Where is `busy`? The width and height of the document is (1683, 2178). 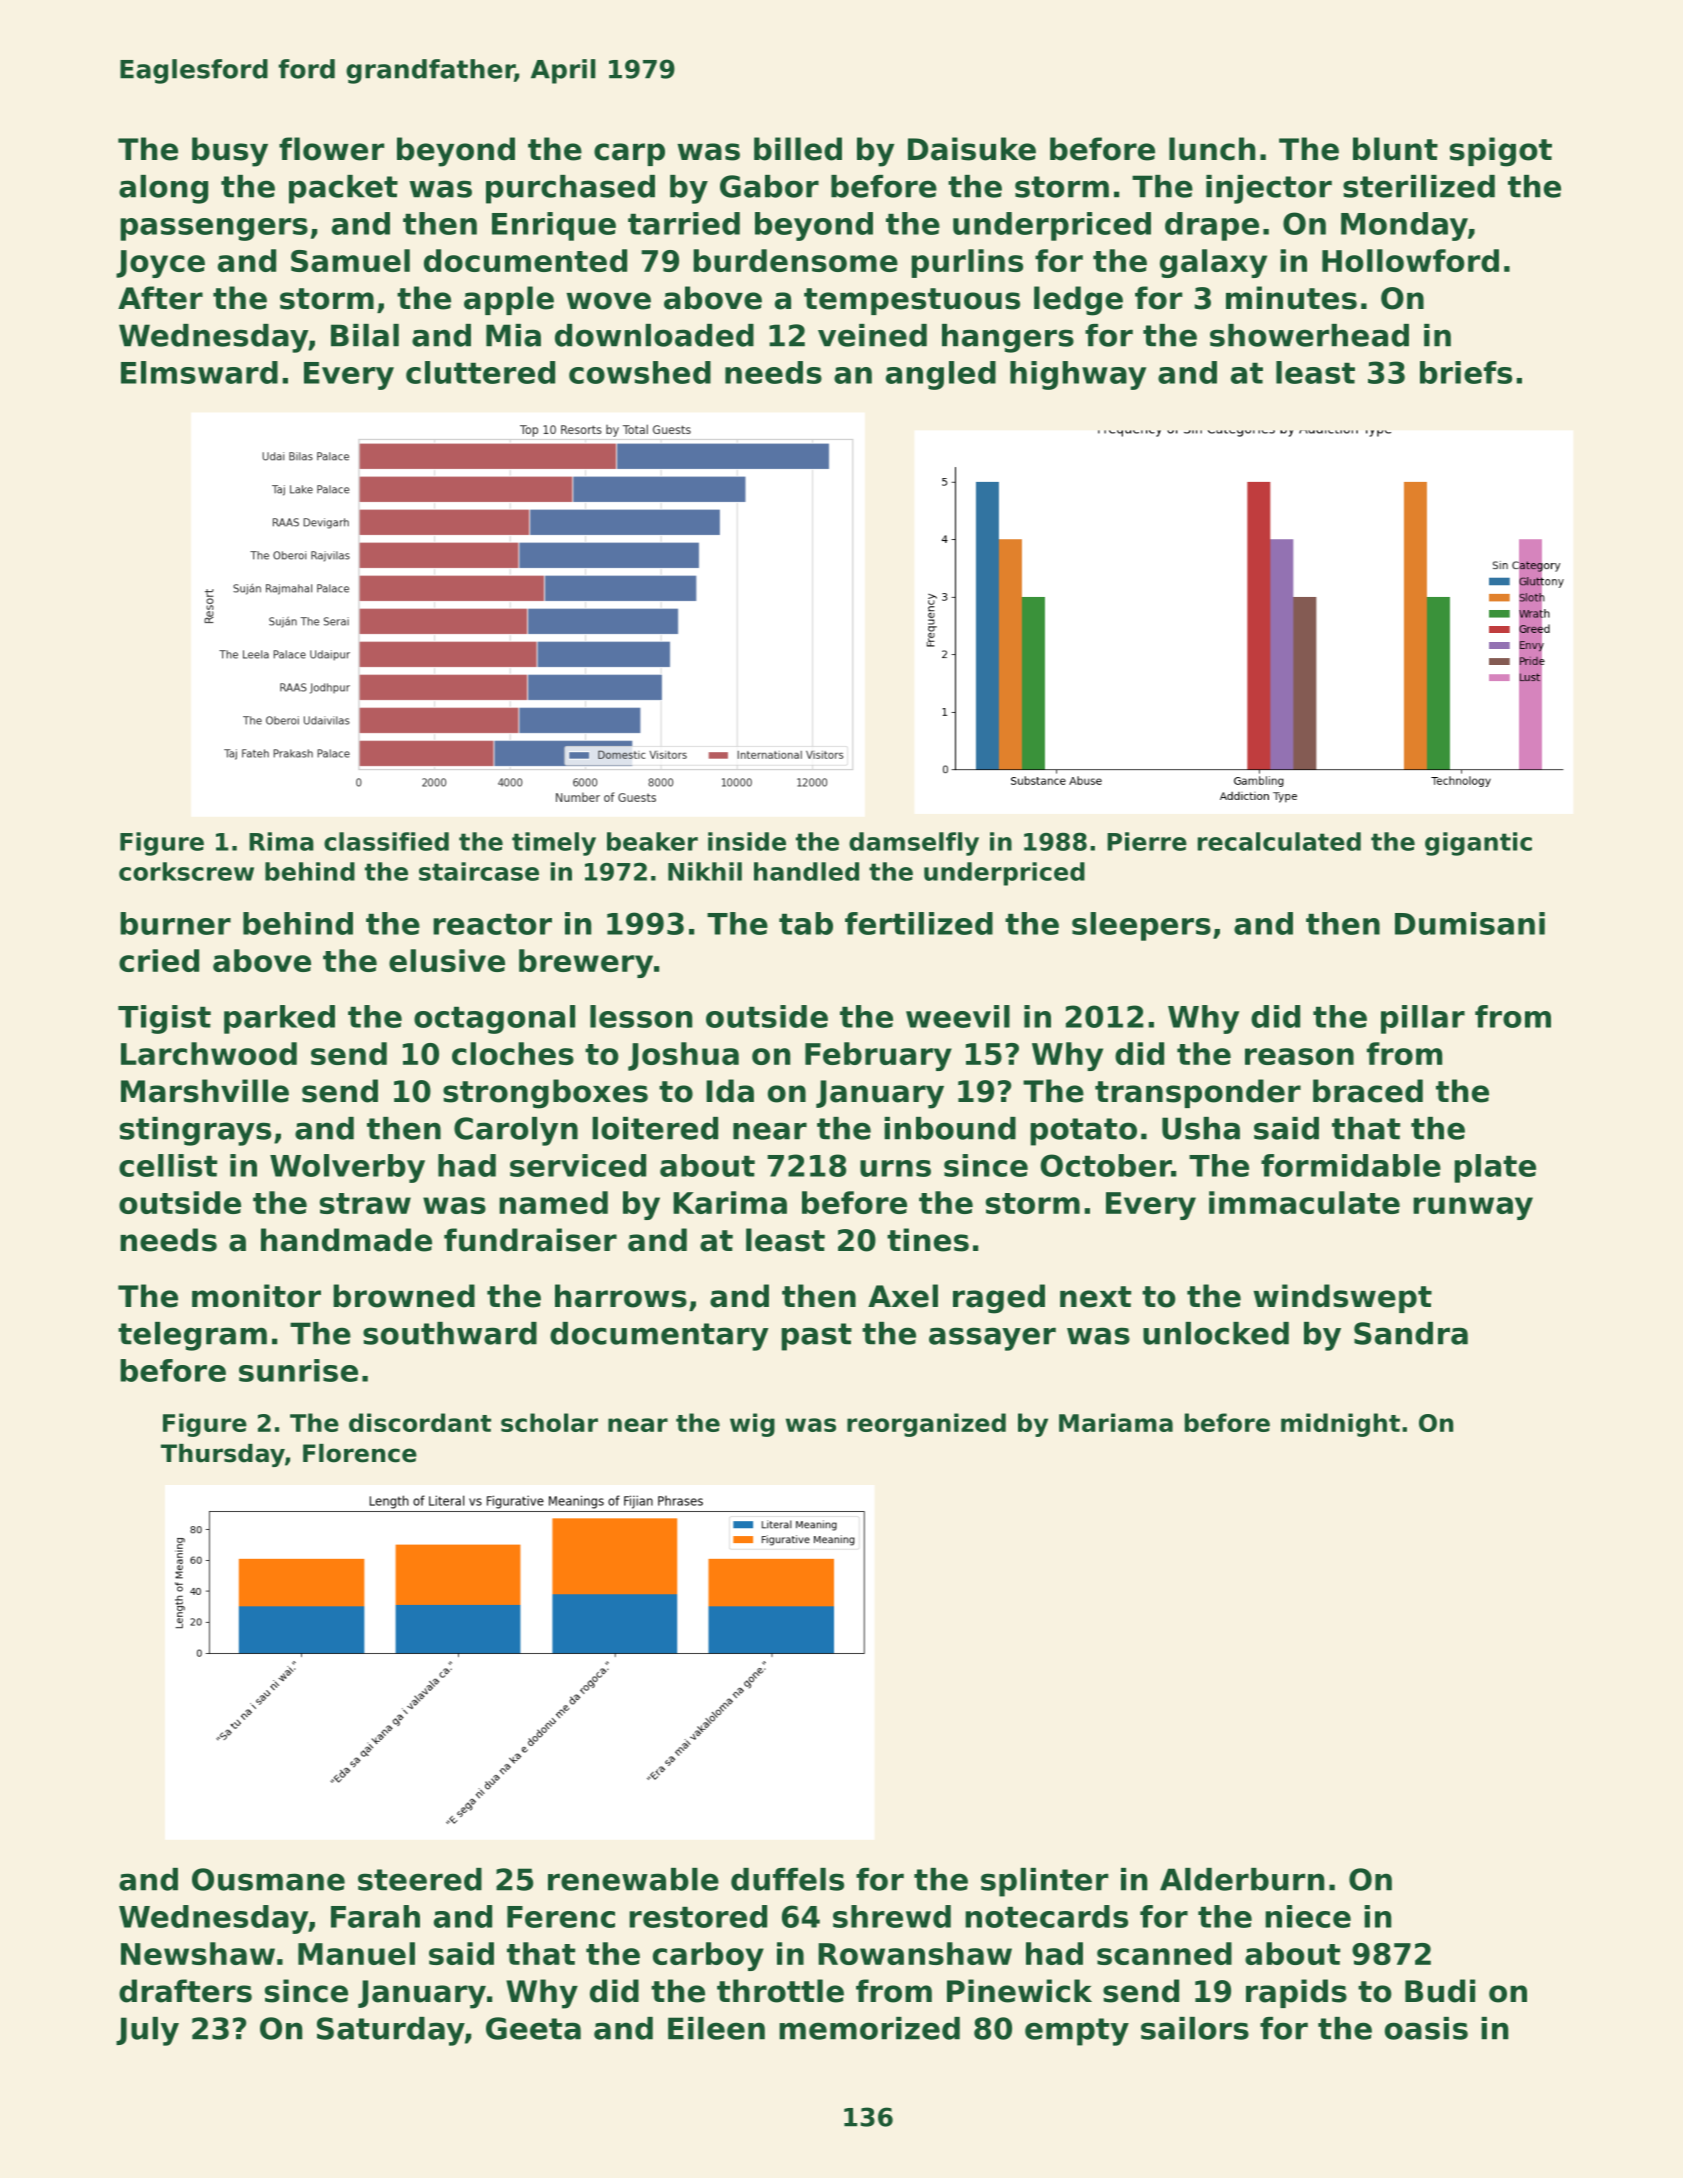 busy is located at coordinates (230, 152).
